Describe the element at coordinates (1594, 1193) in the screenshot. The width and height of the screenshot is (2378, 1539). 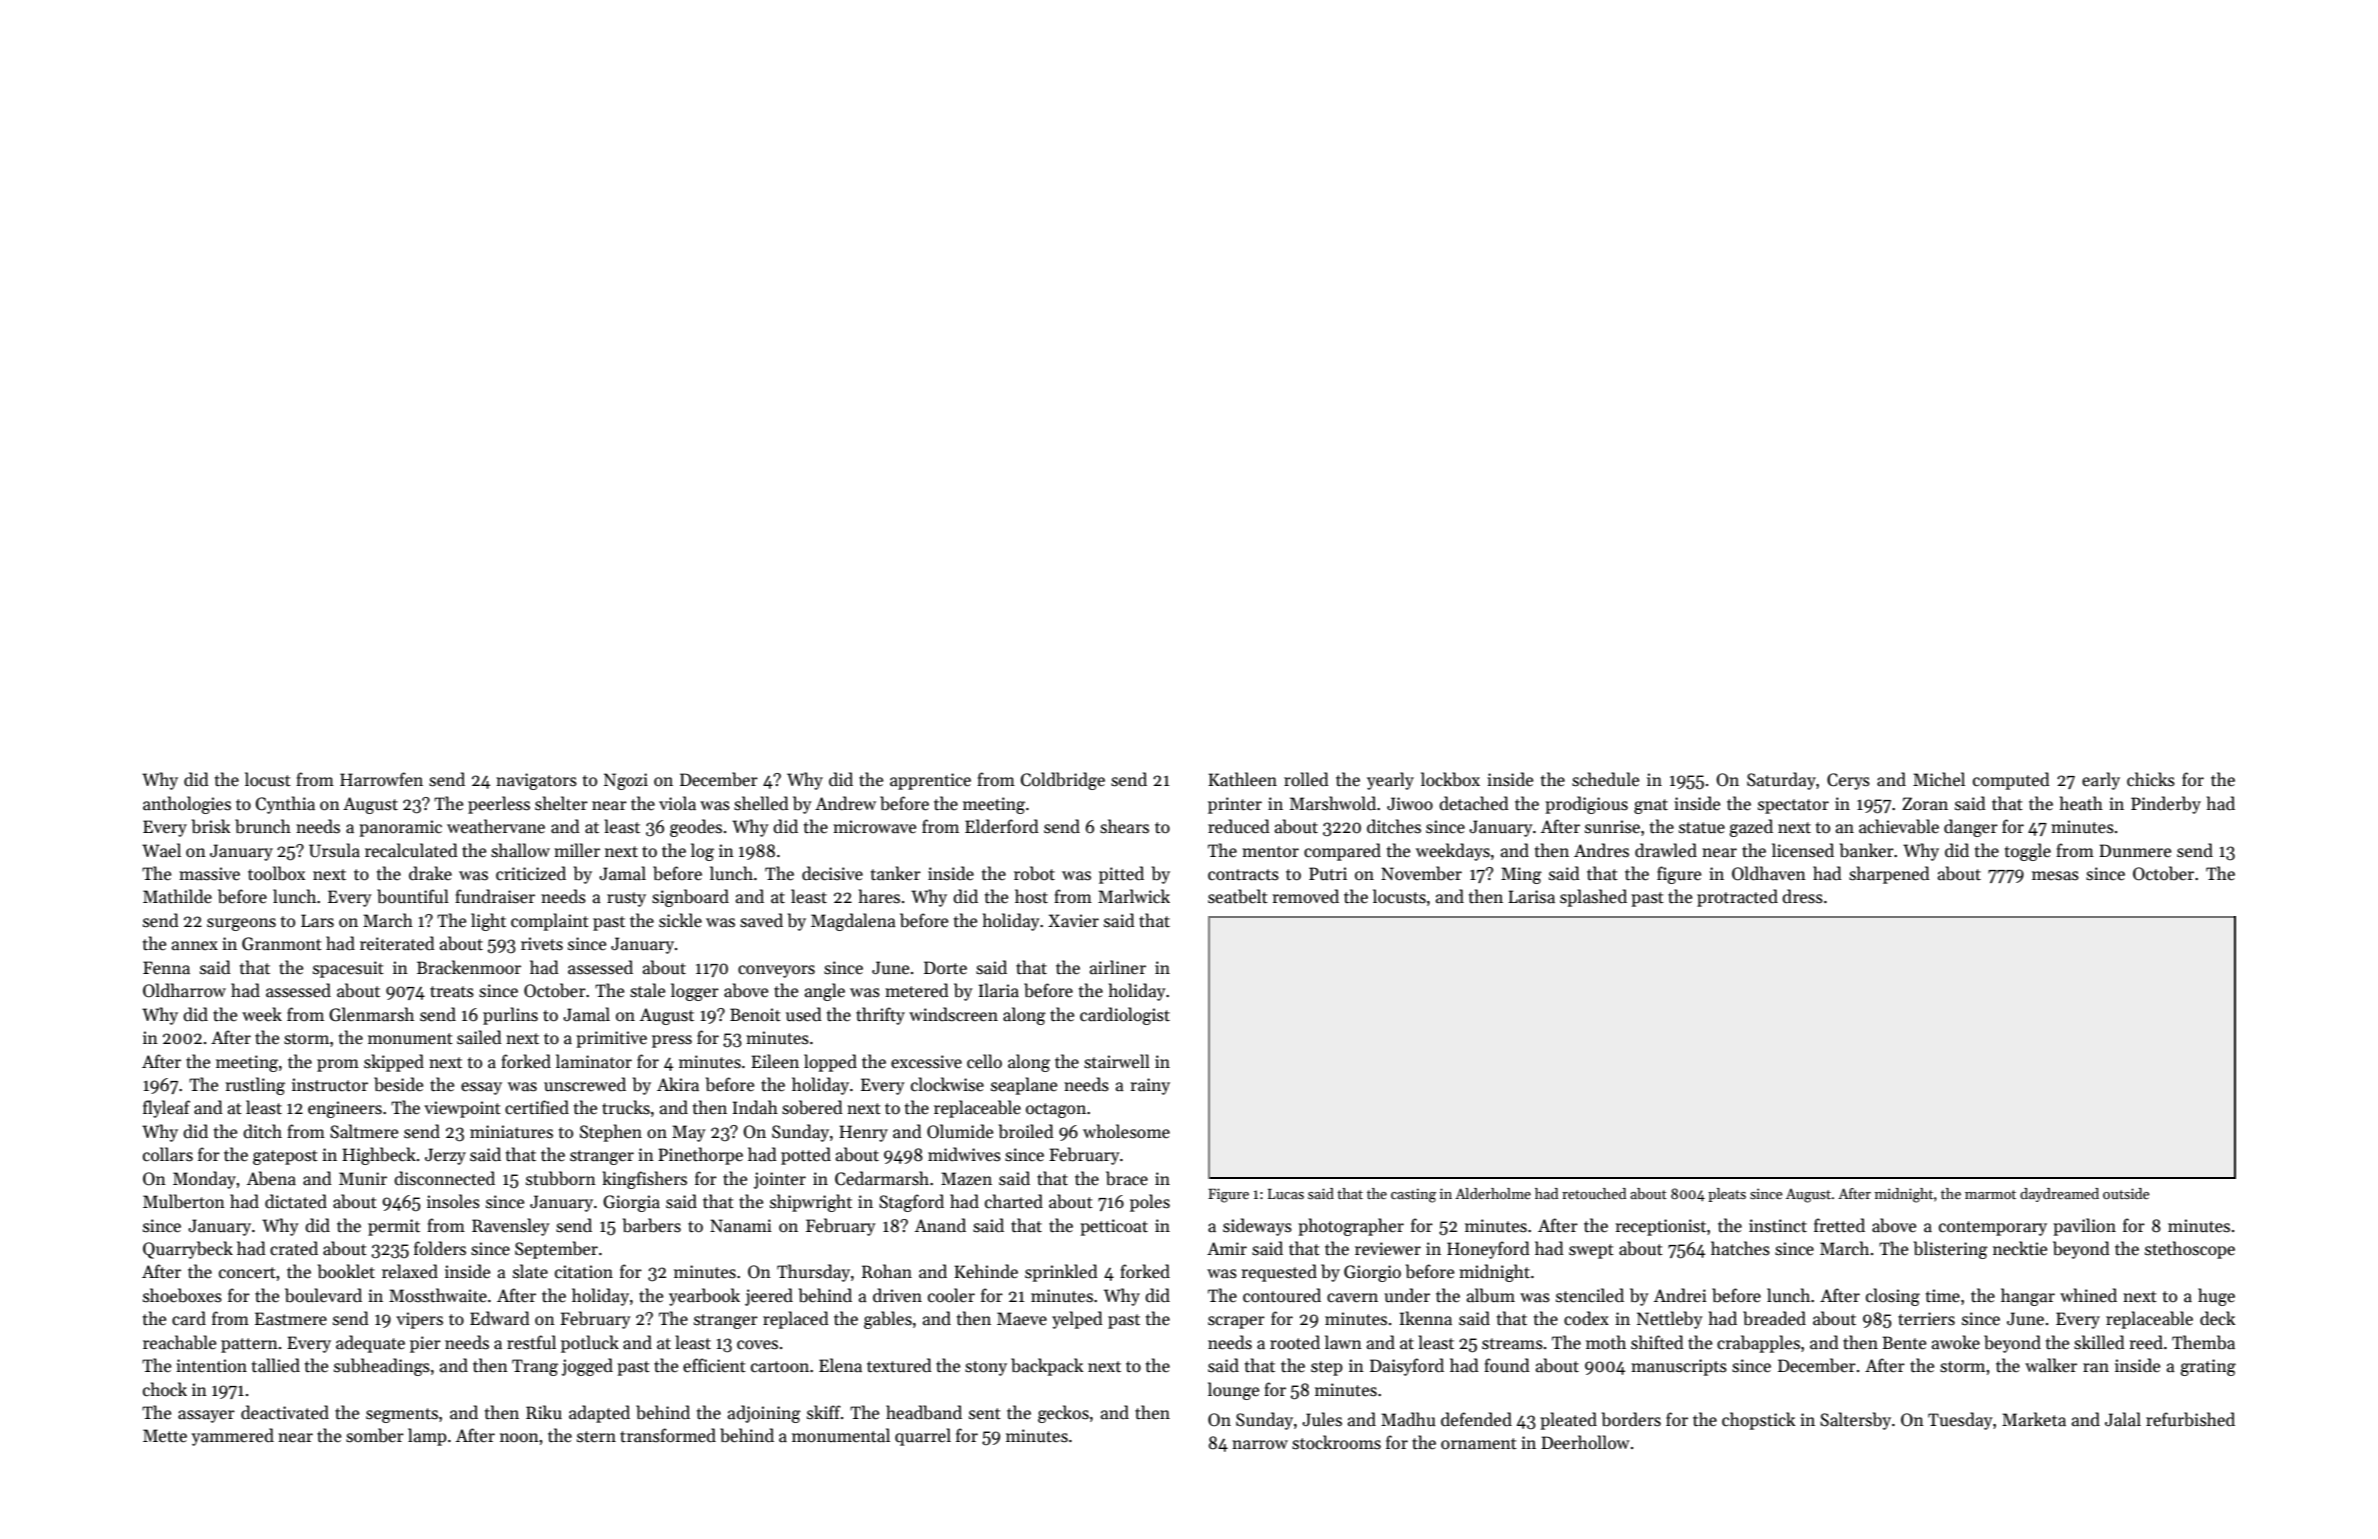
I see `retouched` at that location.
